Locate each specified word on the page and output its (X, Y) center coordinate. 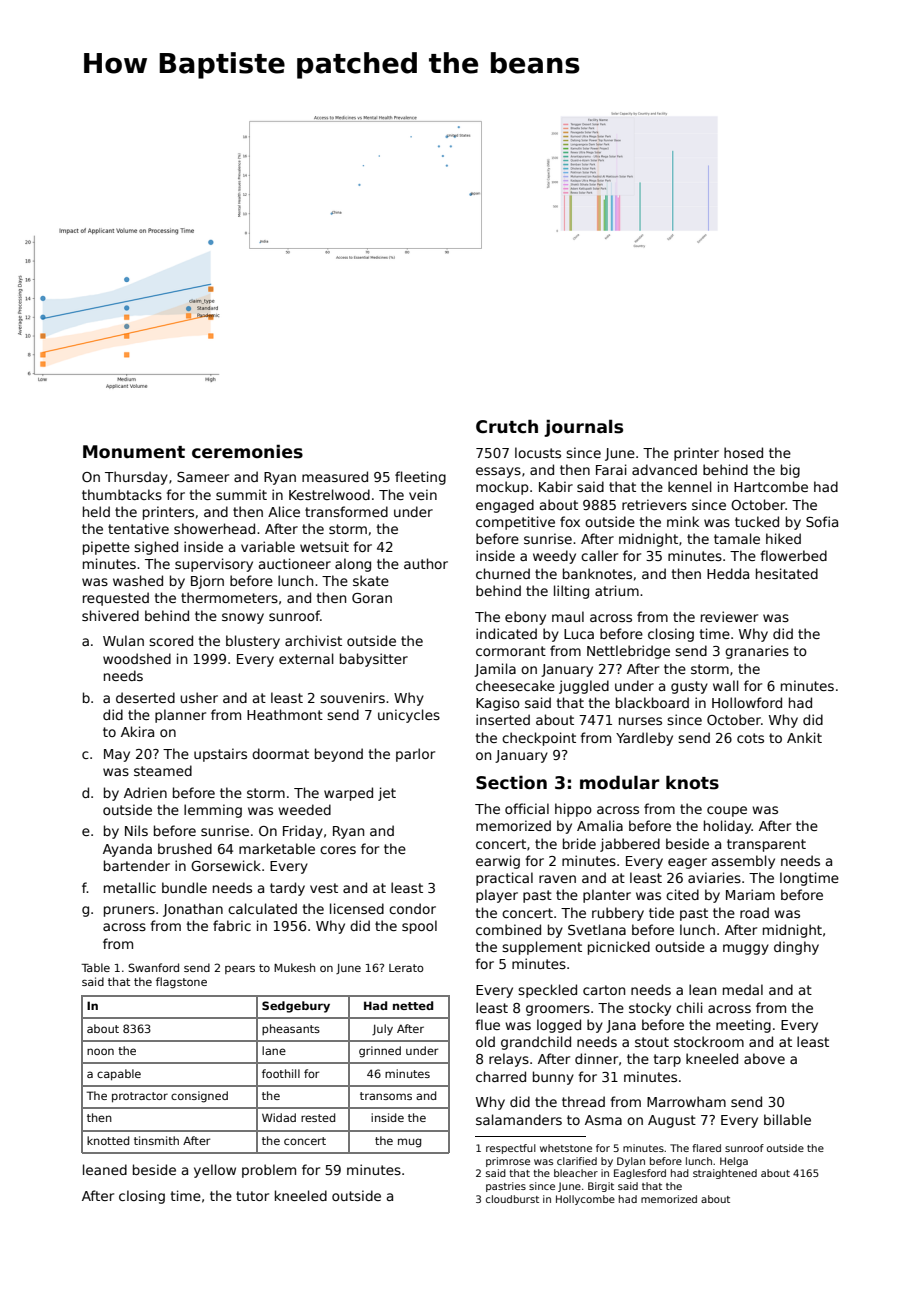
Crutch (507, 427)
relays (509, 1060)
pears (240, 969)
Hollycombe (585, 1200)
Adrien (145, 792)
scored (171, 640)
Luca (579, 634)
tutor (252, 1196)
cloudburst (512, 1199)
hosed (743, 452)
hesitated (787, 573)
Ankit (804, 737)
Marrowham (686, 1101)
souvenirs (352, 697)
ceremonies (247, 451)
